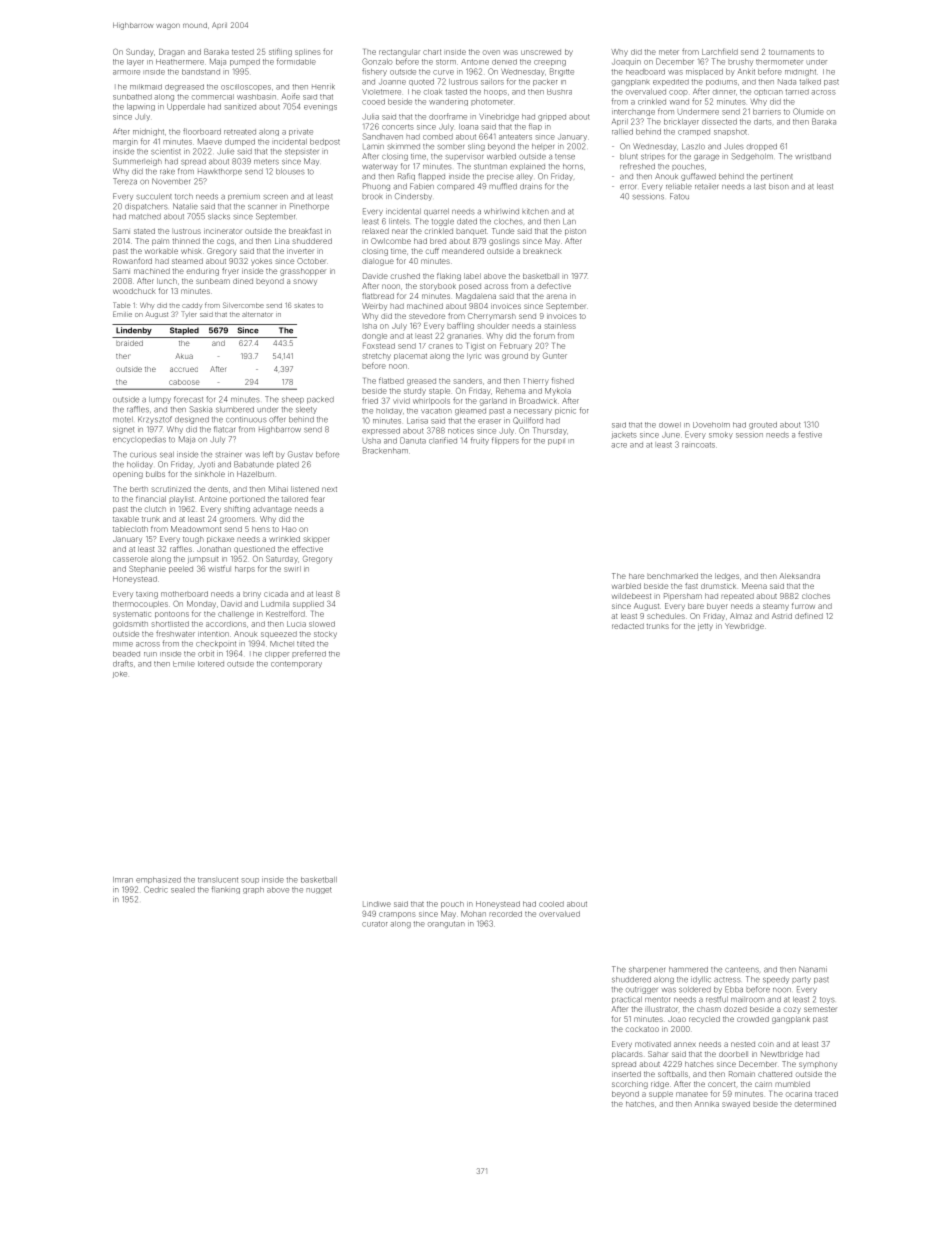 The height and width of the image is (1233, 952). What do you see at coordinates (705, 627) in the image?
I see `jetty` at bounding box center [705, 627].
